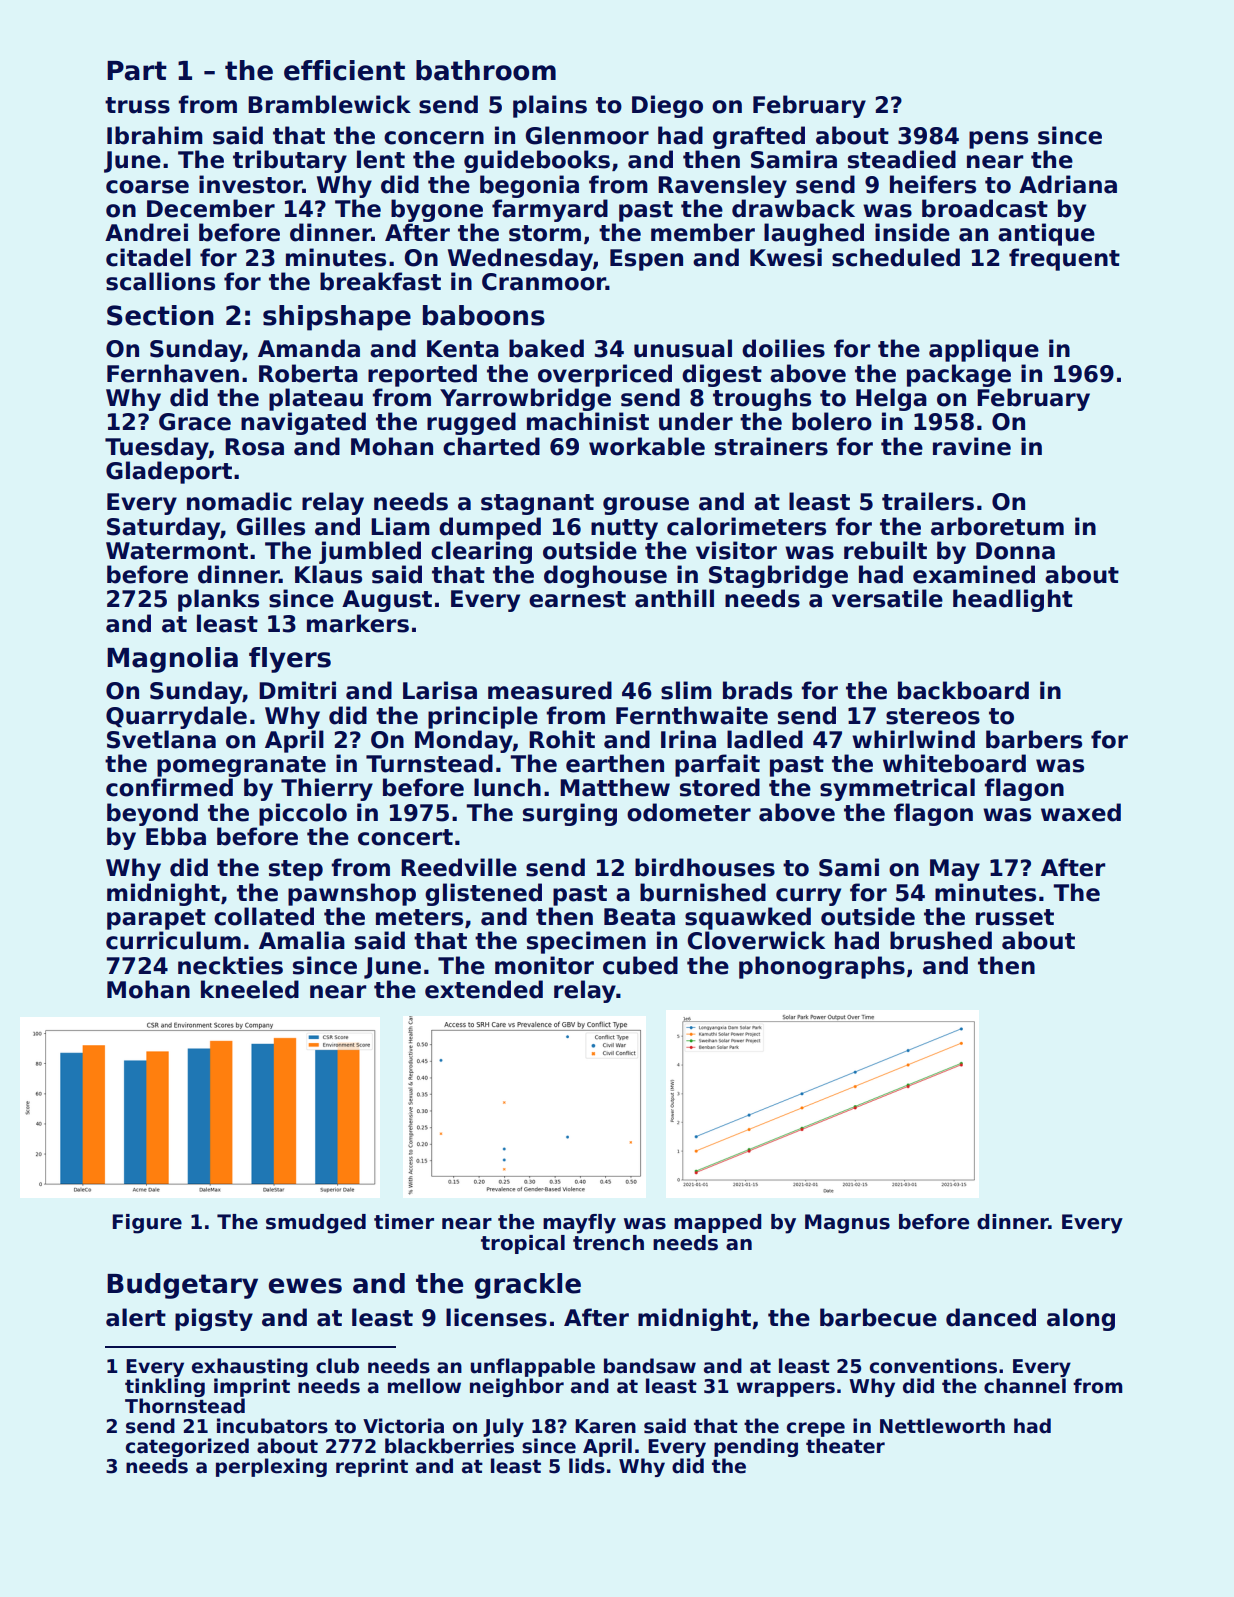 This image has height=1597, width=1234. Describe the element at coordinates (562, 739) in the image. I see `Rohit` at that location.
